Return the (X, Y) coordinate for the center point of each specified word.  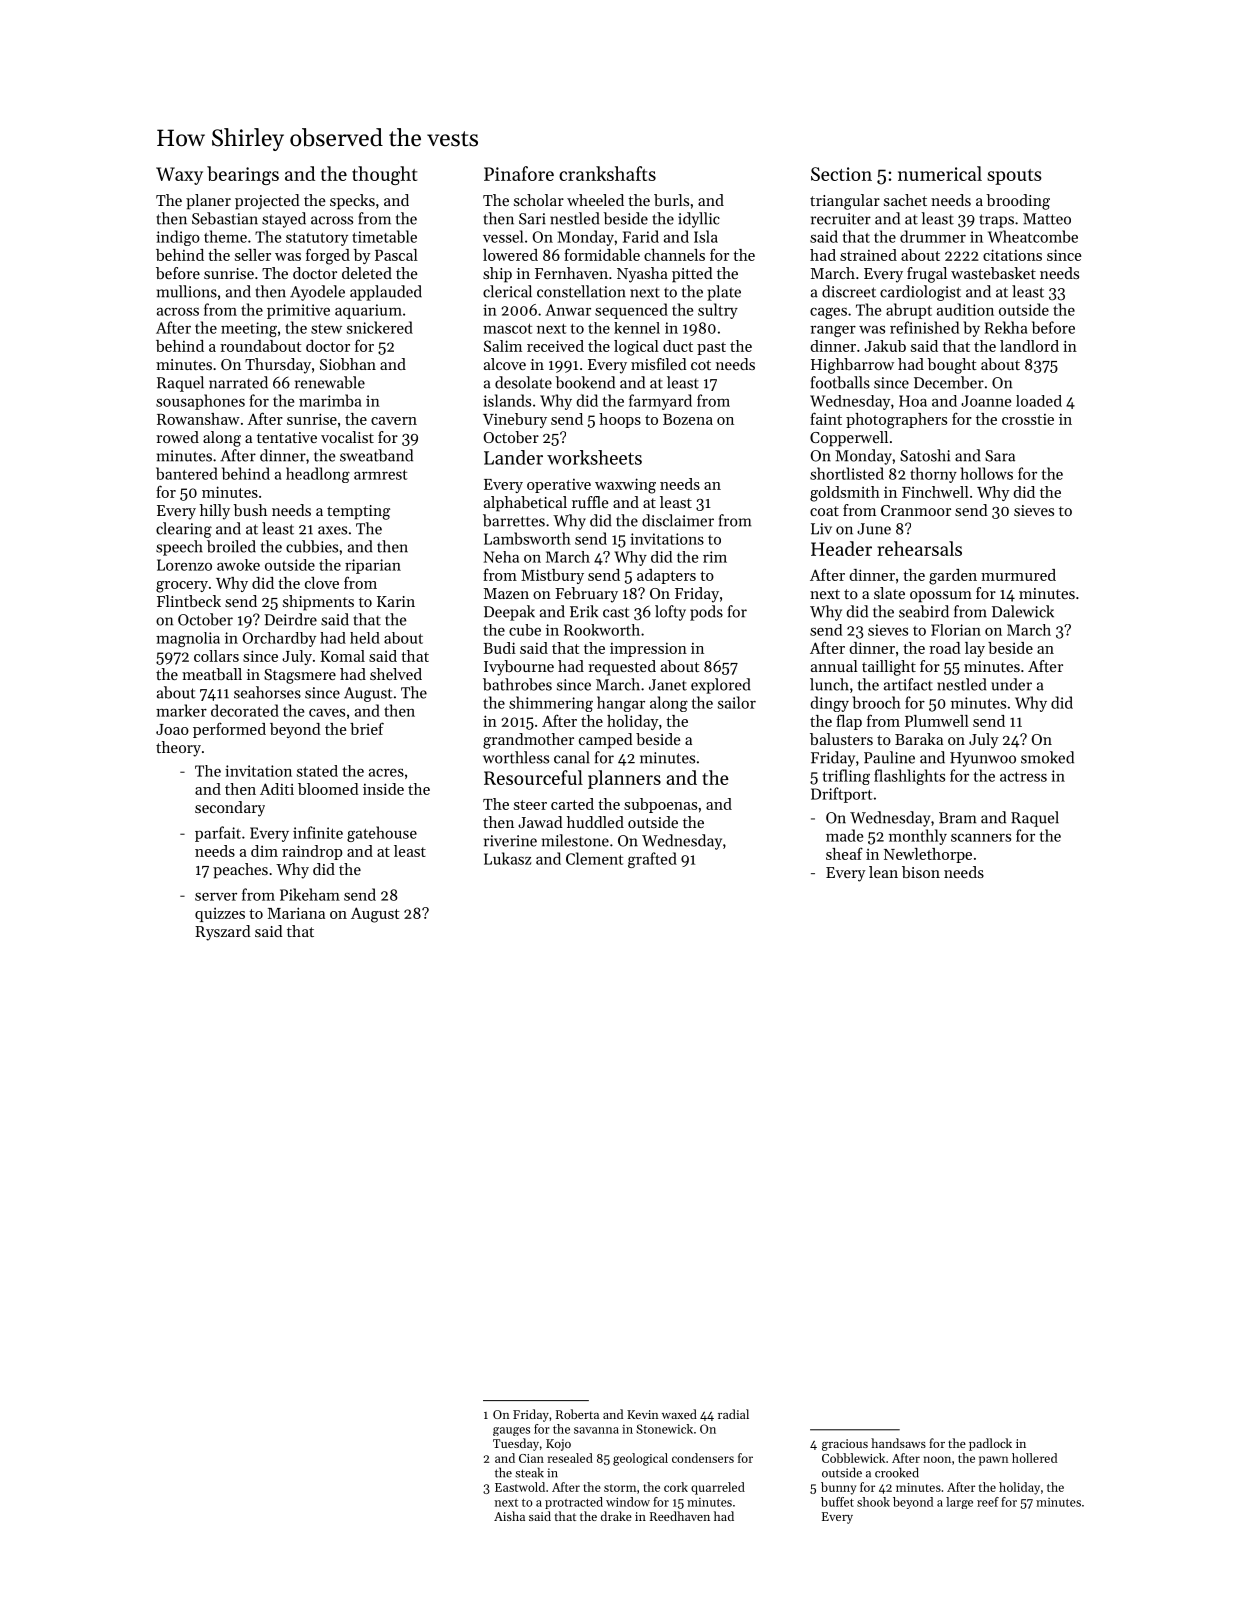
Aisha (509, 1516)
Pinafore (519, 173)
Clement (594, 858)
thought (384, 175)
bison (921, 872)
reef (988, 1502)
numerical (940, 173)
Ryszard (223, 933)
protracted (574, 1503)
